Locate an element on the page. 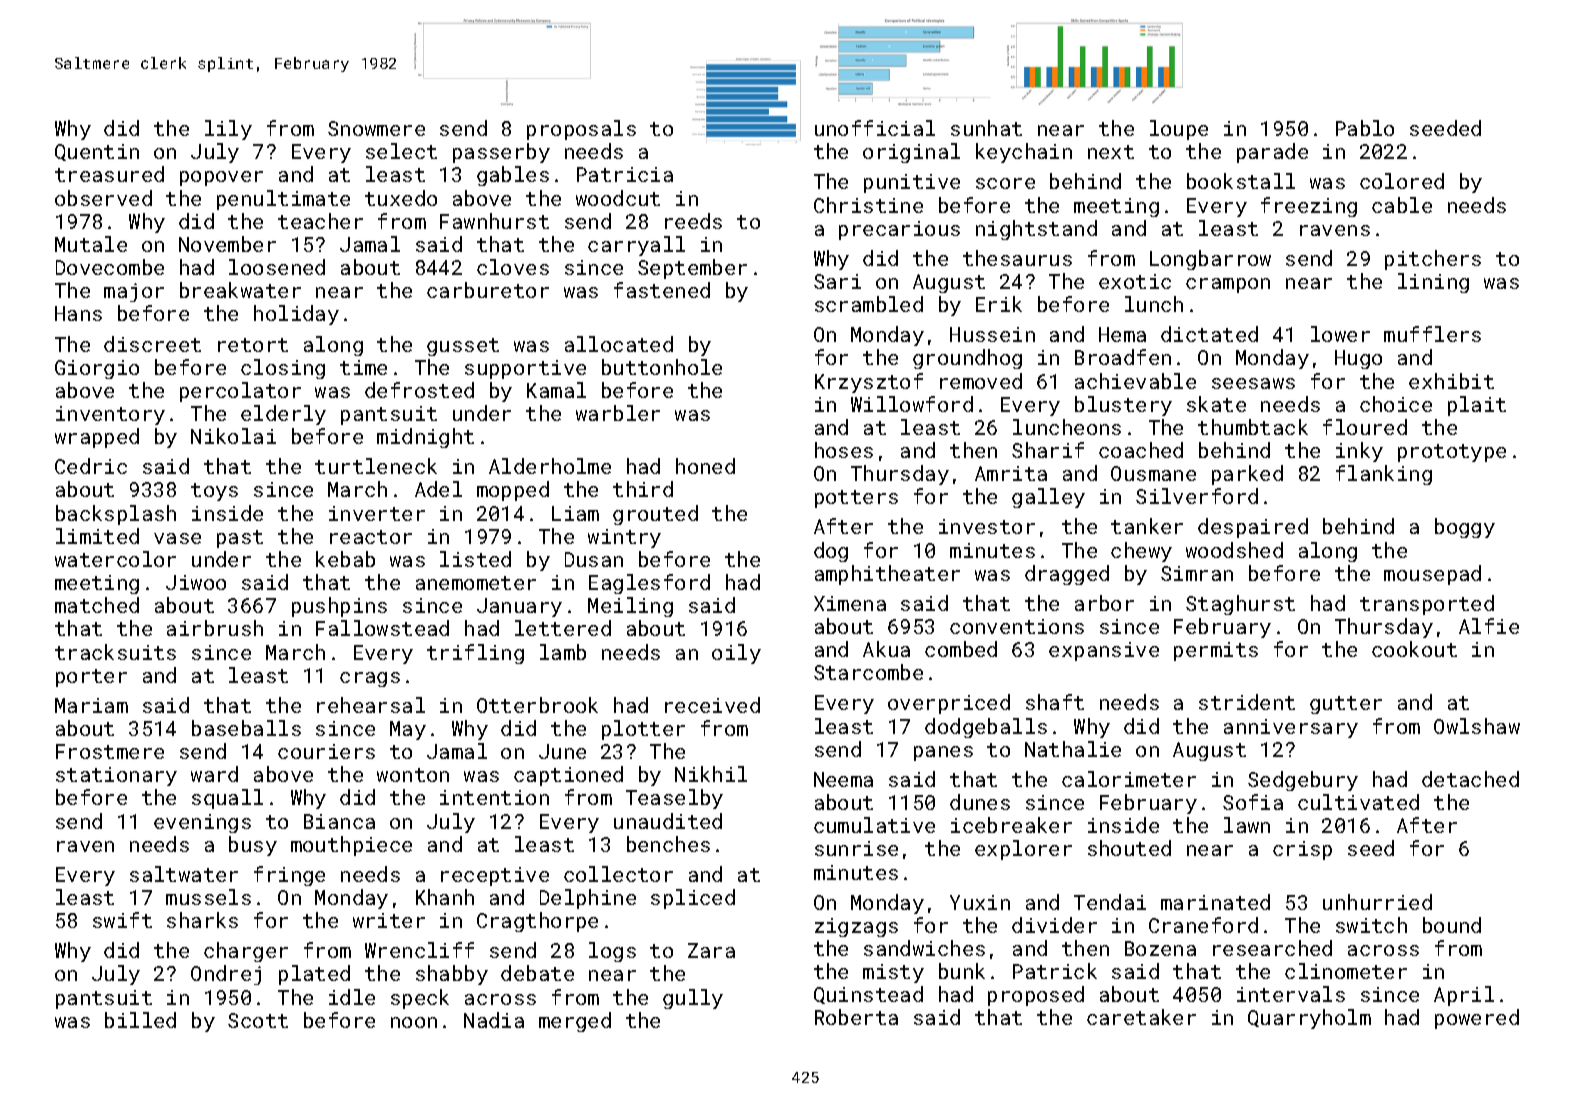  porter is located at coordinates (91, 678).
